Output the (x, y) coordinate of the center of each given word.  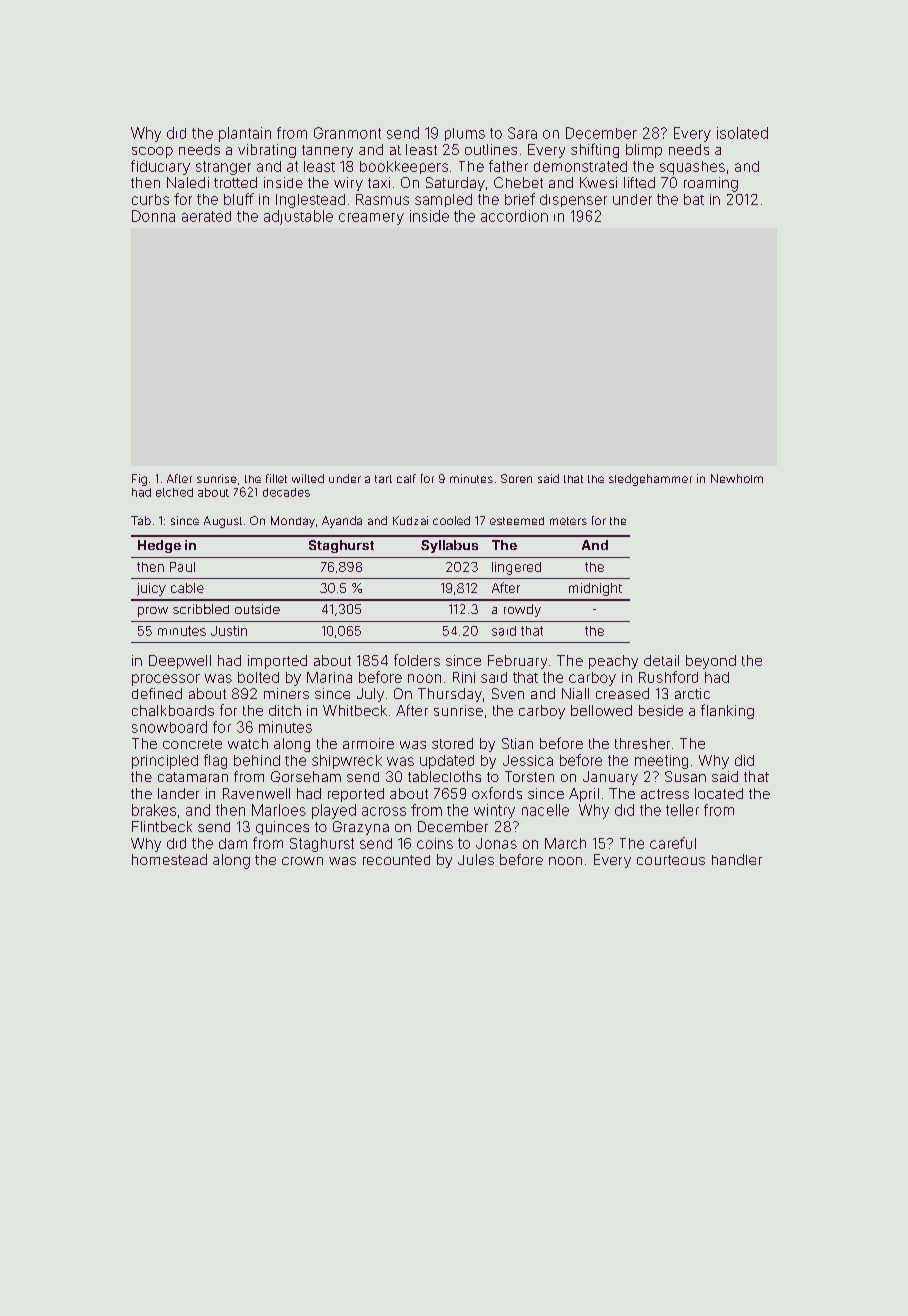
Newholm (737, 478)
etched (174, 492)
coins (435, 843)
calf (406, 478)
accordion (514, 216)
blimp (644, 151)
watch (248, 743)
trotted (235, 182)
